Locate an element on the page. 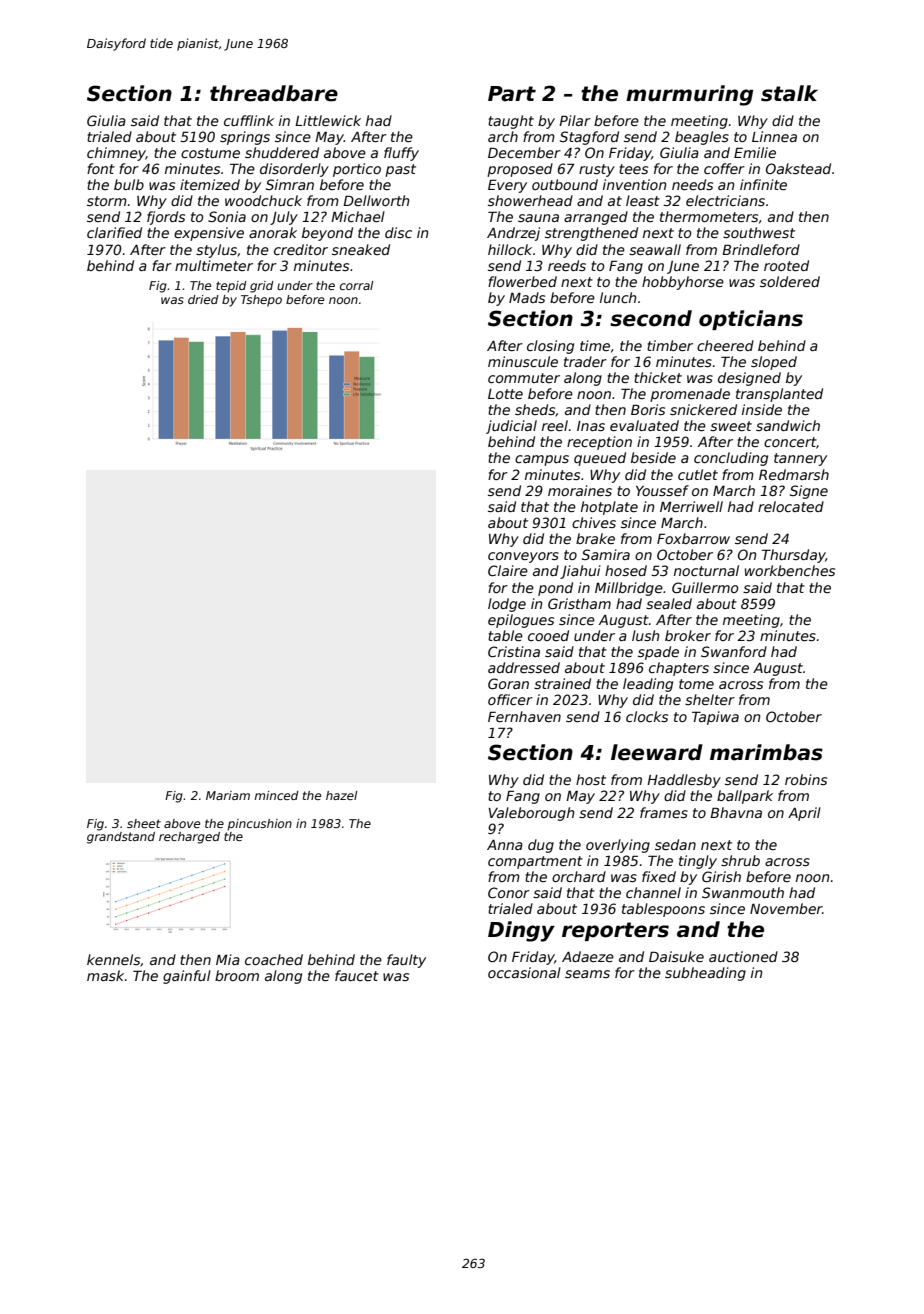 Image resolution: width=924 pixels, height=1314 pixels. workbenches is located at coordinates (790, 570).
